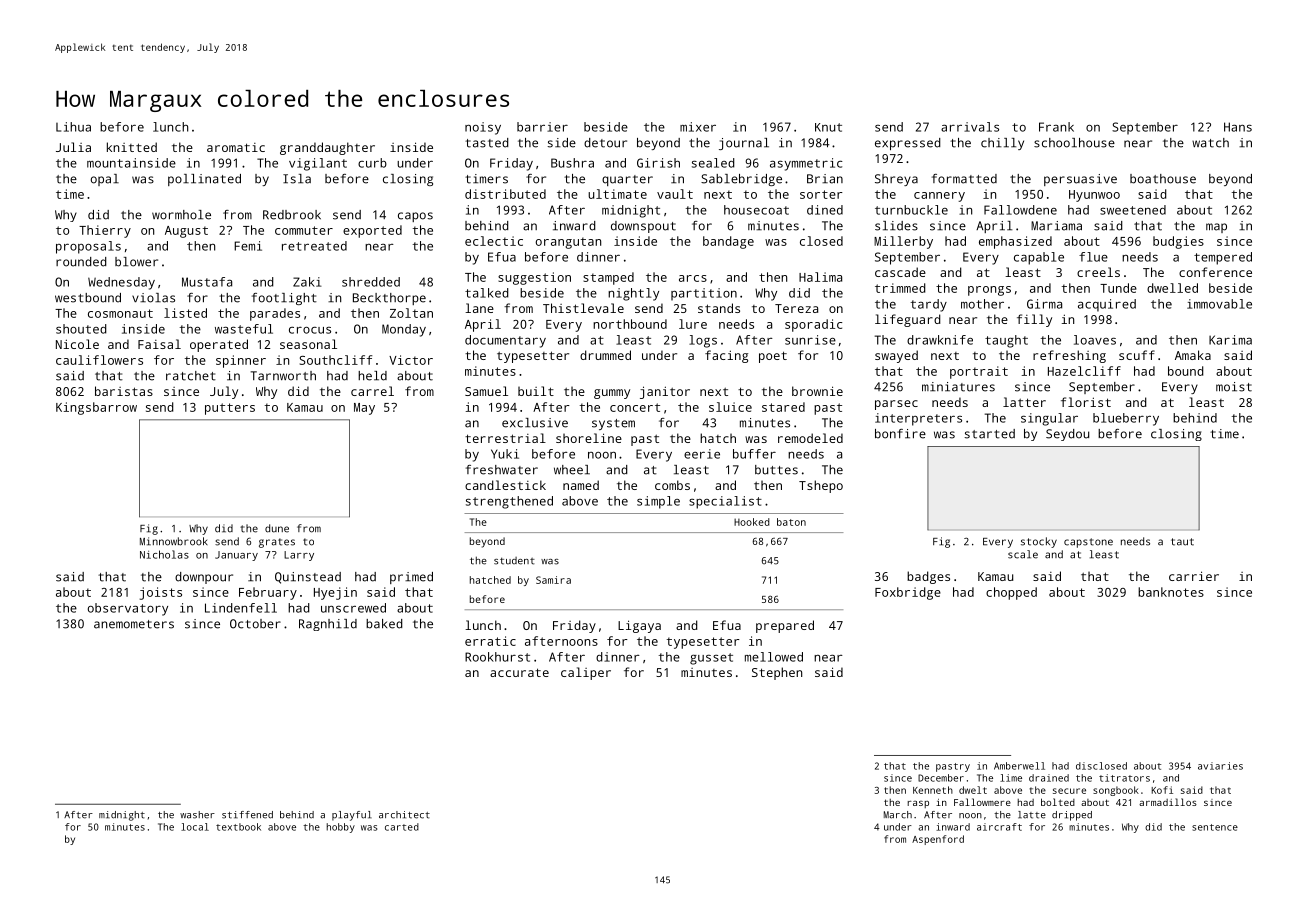  I want to click on bandage, so click(728, 242).
